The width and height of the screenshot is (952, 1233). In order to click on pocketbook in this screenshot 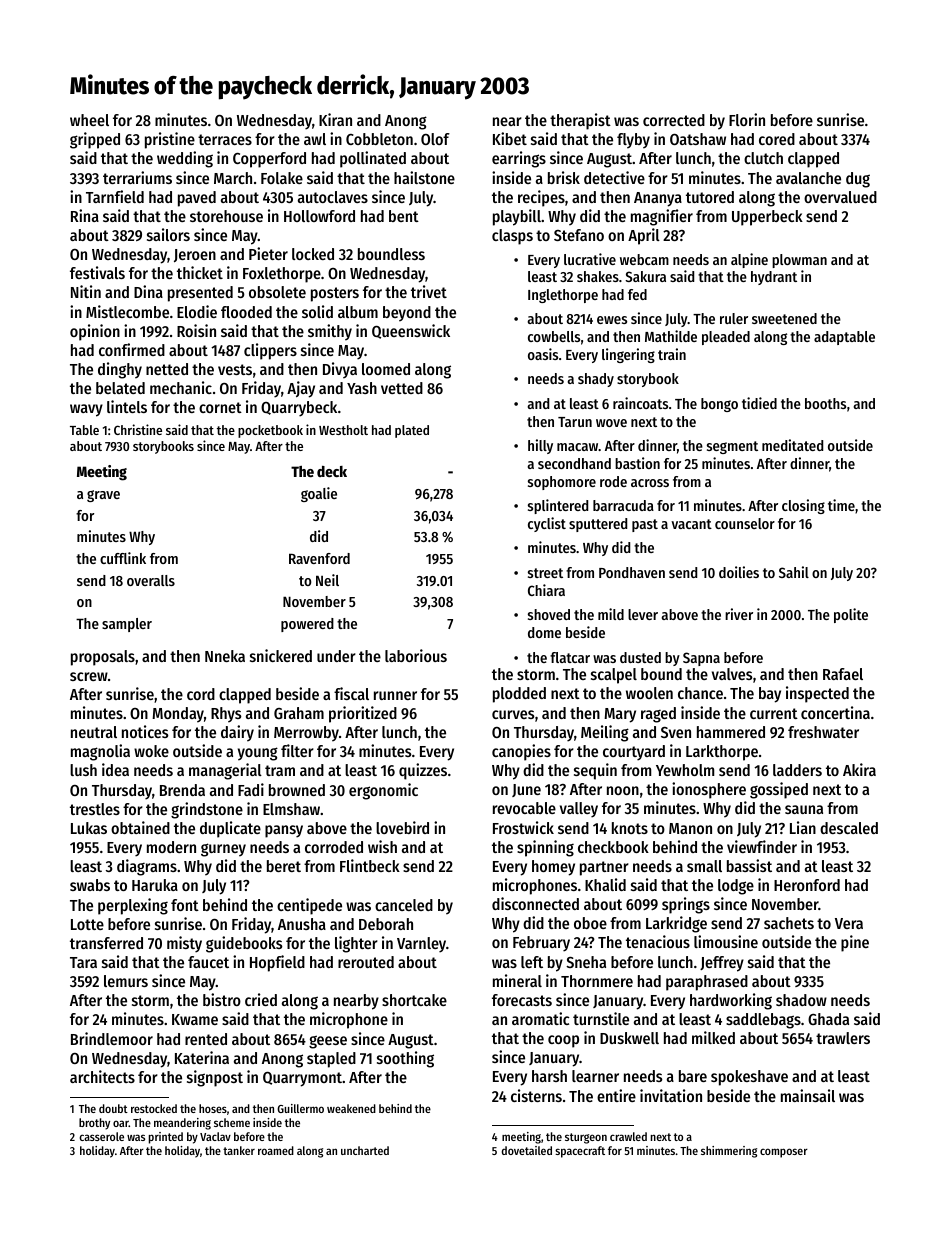, I will do `click(270, 431)`.
